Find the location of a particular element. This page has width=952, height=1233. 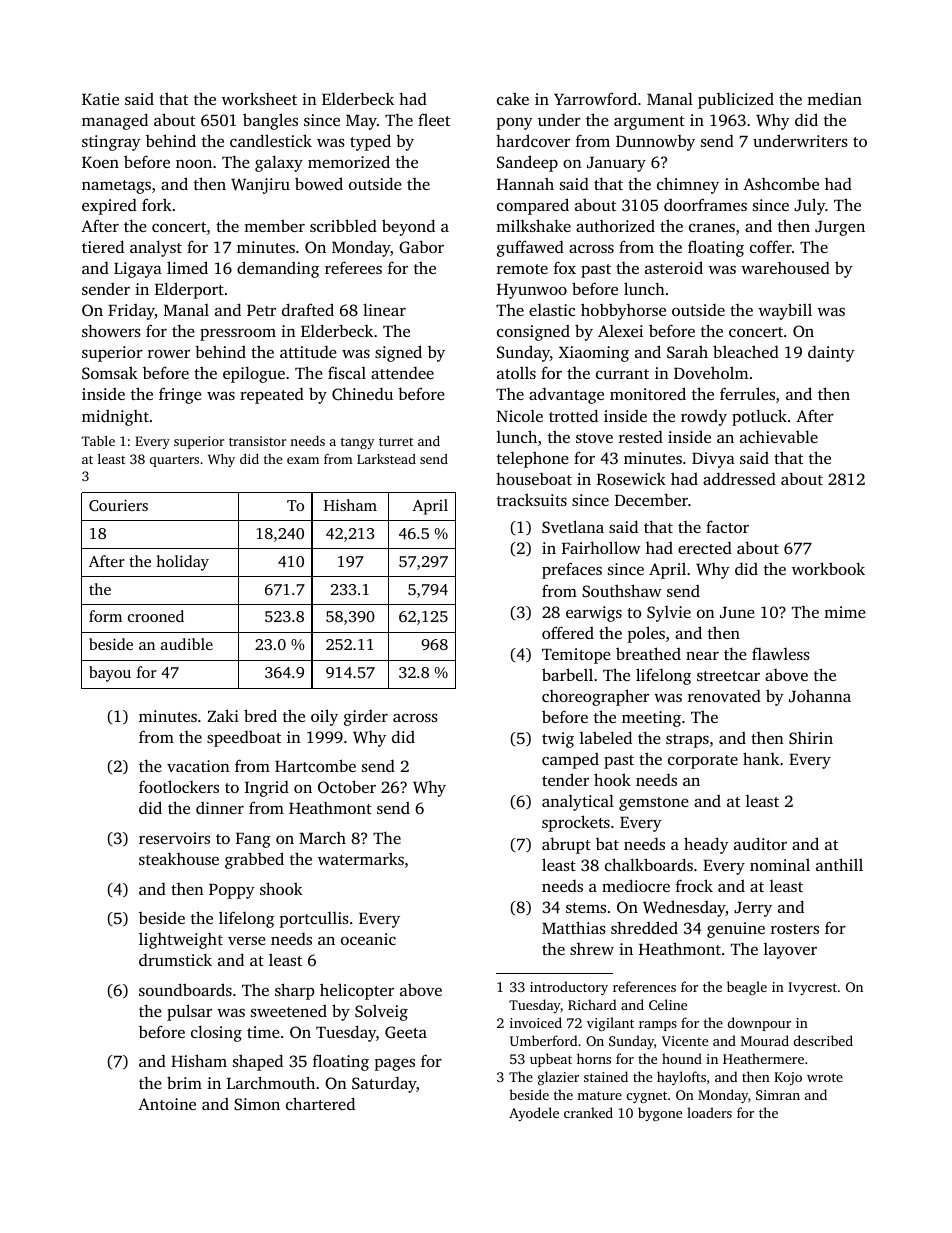

compared is located at coordinates (533, 206).
